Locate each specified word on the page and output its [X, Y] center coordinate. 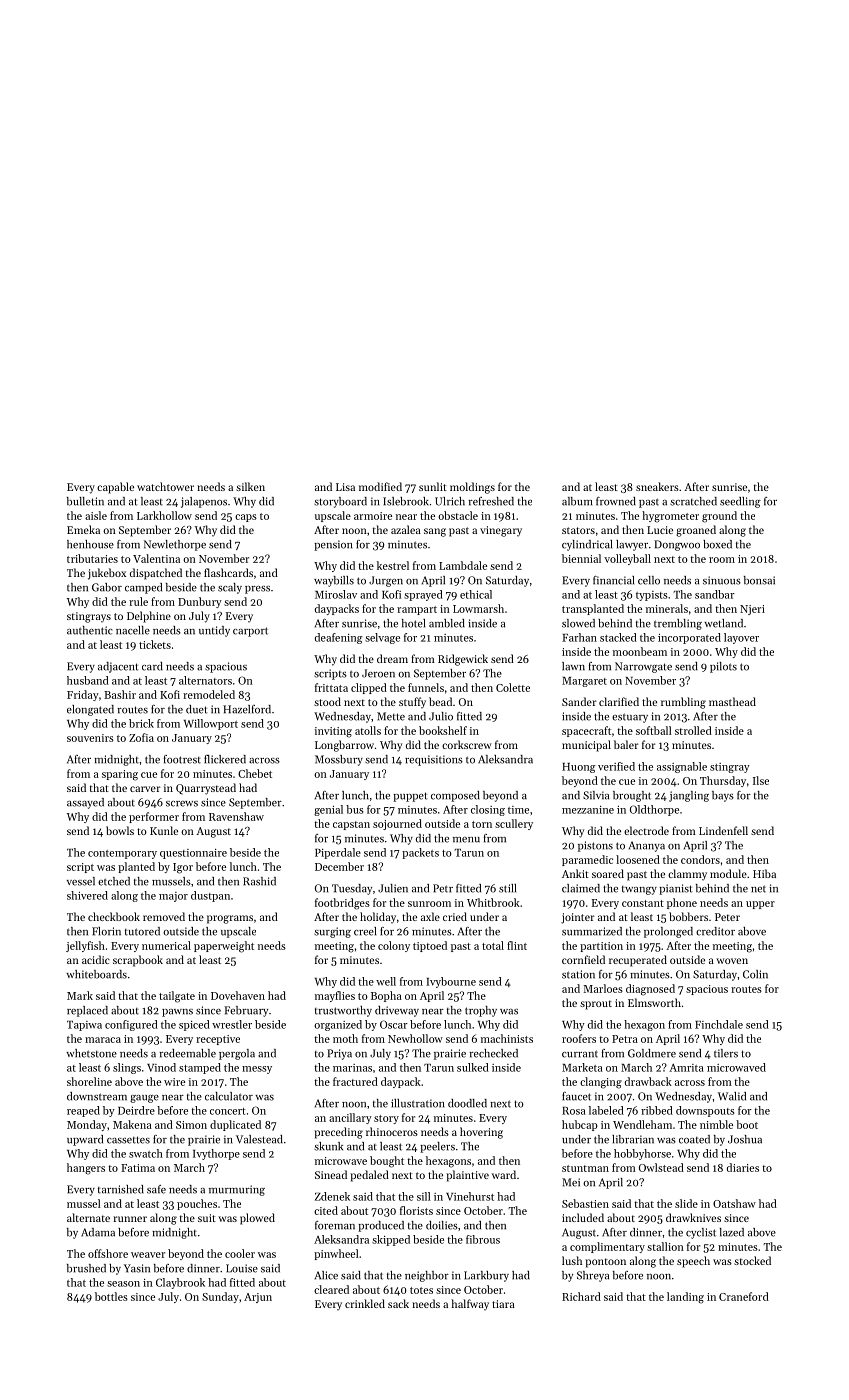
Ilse [761, 780]
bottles [111, 1296]
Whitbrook [493, 902]
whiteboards [96, 974]
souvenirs [90, 738]
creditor [715, 931]
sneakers [657, 486]
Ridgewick [463, 660]
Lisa [345, 487]
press [257, 590]
